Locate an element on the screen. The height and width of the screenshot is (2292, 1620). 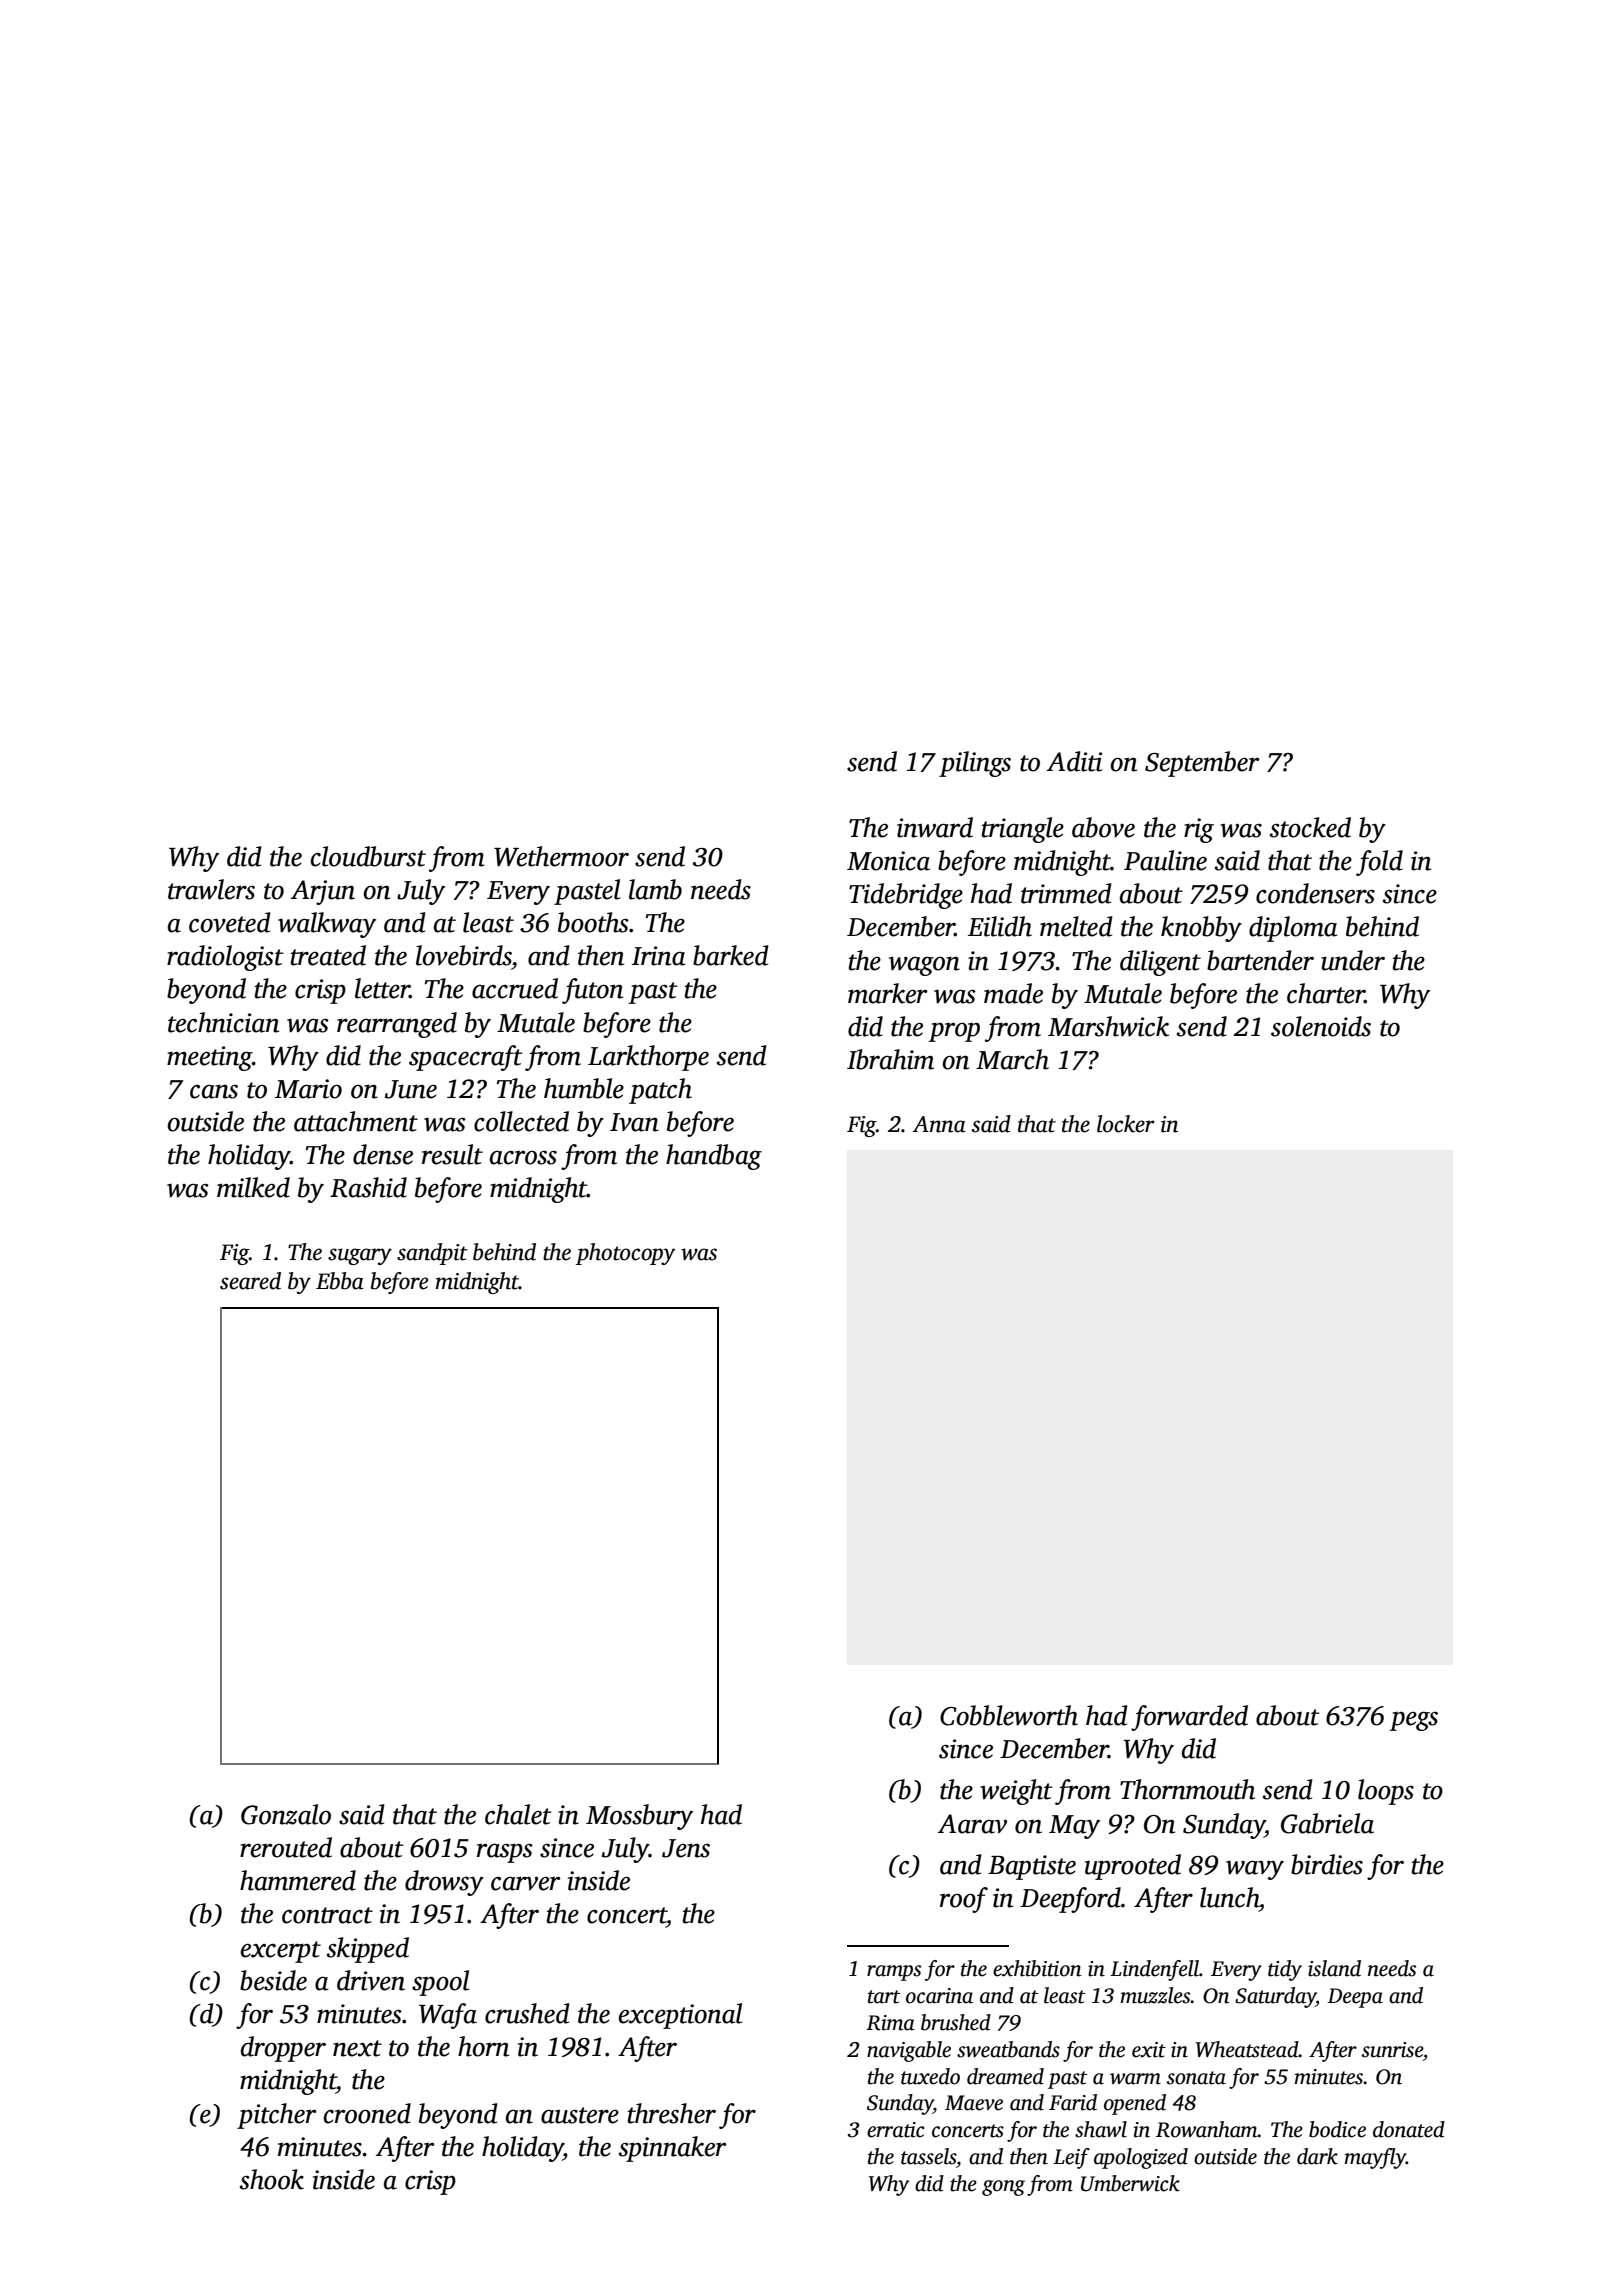
thresher is located at coordinates (672, 2113).
